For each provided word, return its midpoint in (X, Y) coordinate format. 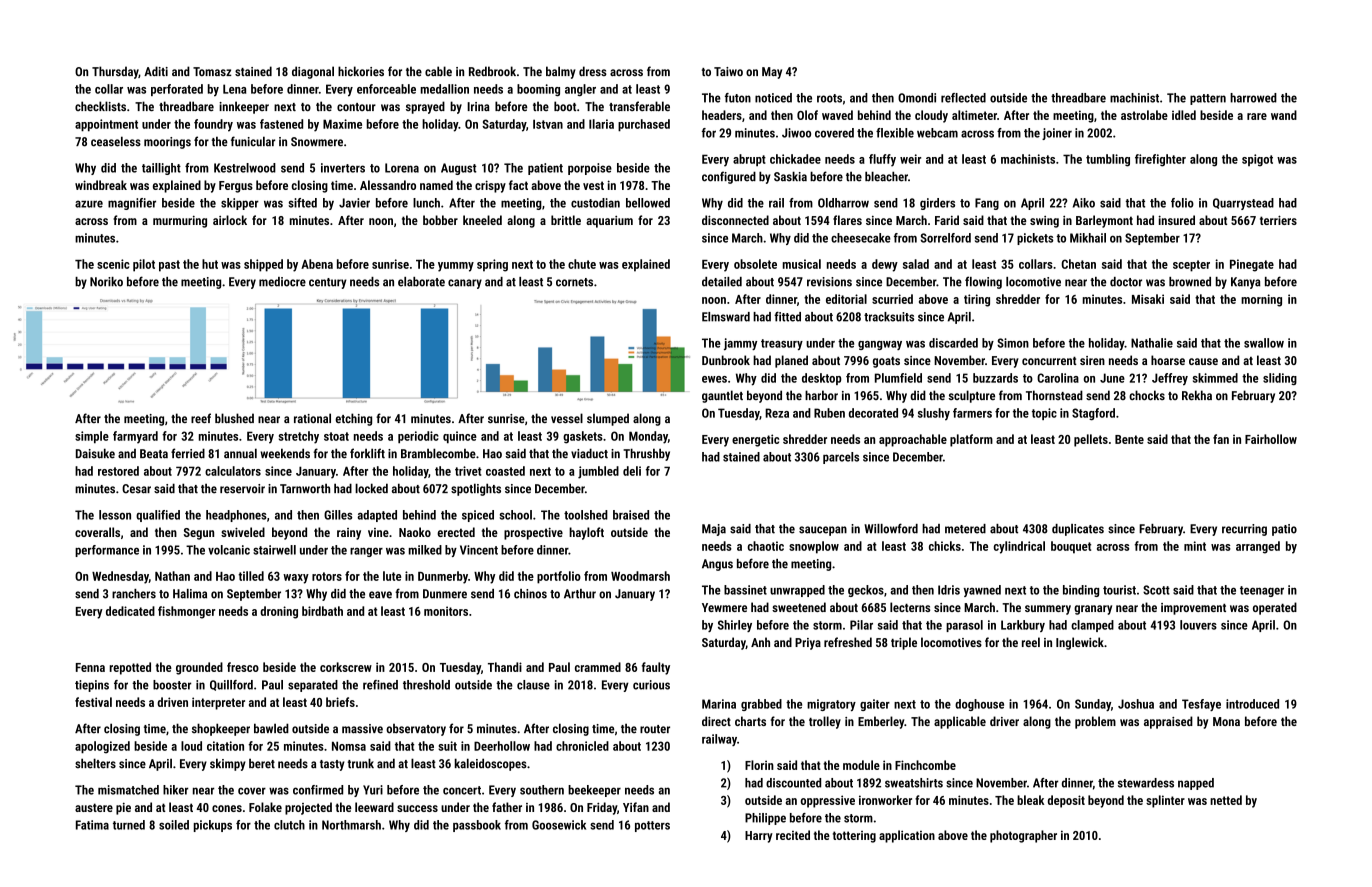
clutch (289, 825)
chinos (530, 594)
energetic (755, 440)
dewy (885, 265)
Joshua (1136, 704)
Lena (234, 89)
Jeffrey (1170, 379)
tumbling (1108, 160)
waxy (296, 579)
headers (722, 115)
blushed (234, 418)
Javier (354, 203)
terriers (1278, 220)
